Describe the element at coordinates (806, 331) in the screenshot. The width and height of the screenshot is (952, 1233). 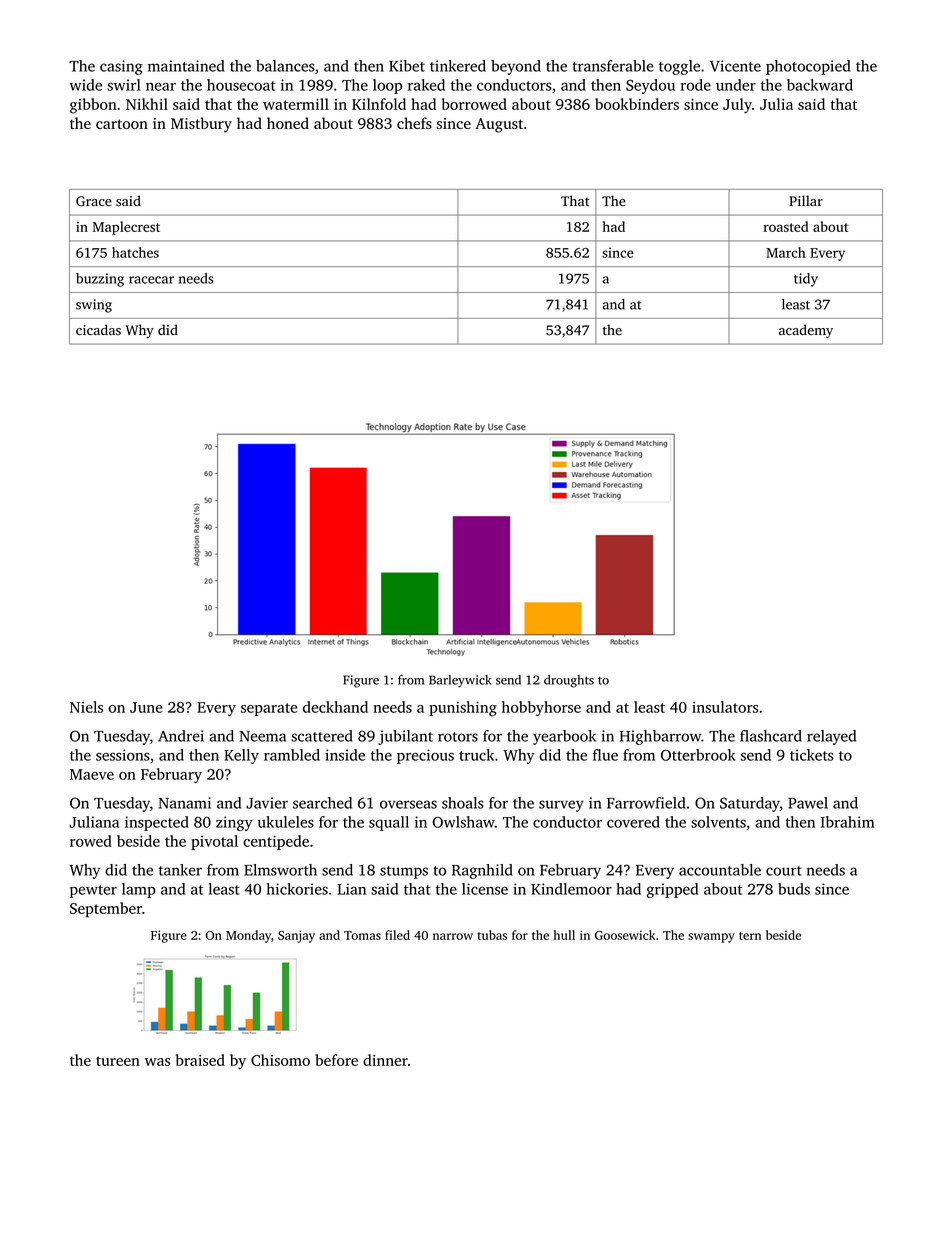
I see `academy` at that location.
